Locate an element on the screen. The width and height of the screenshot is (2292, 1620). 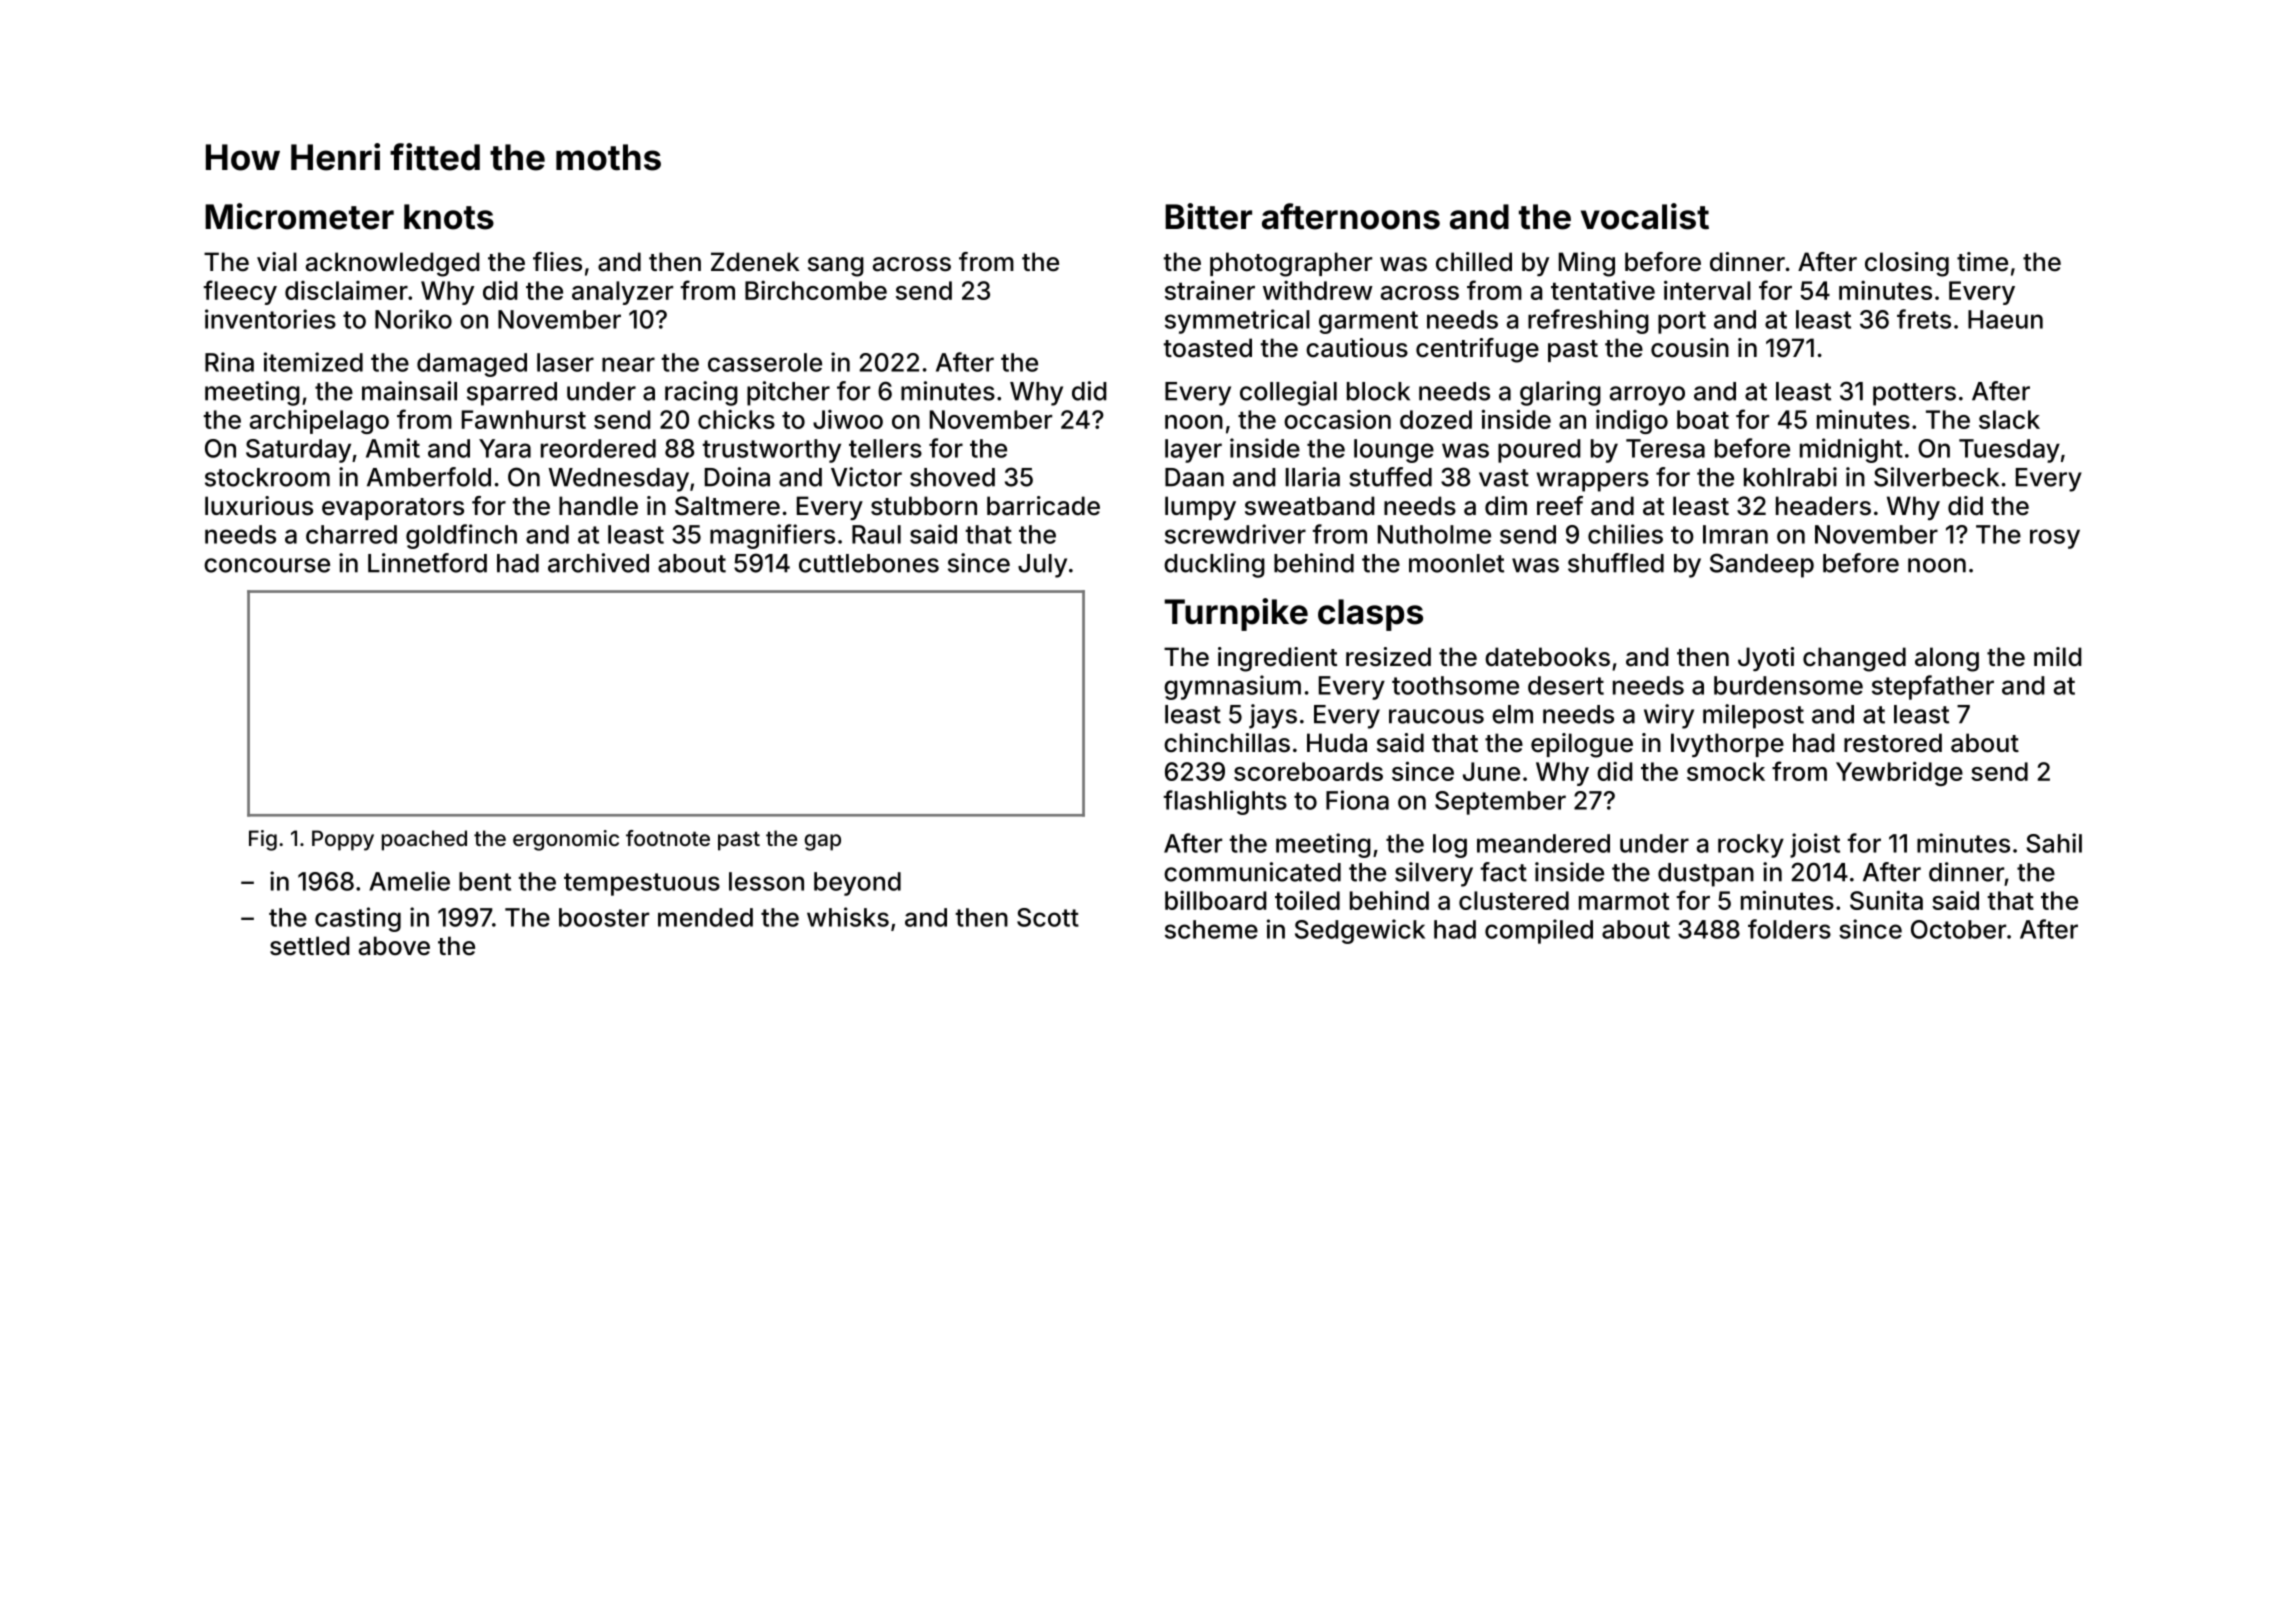
knots is located at coordinates (449, 217).
